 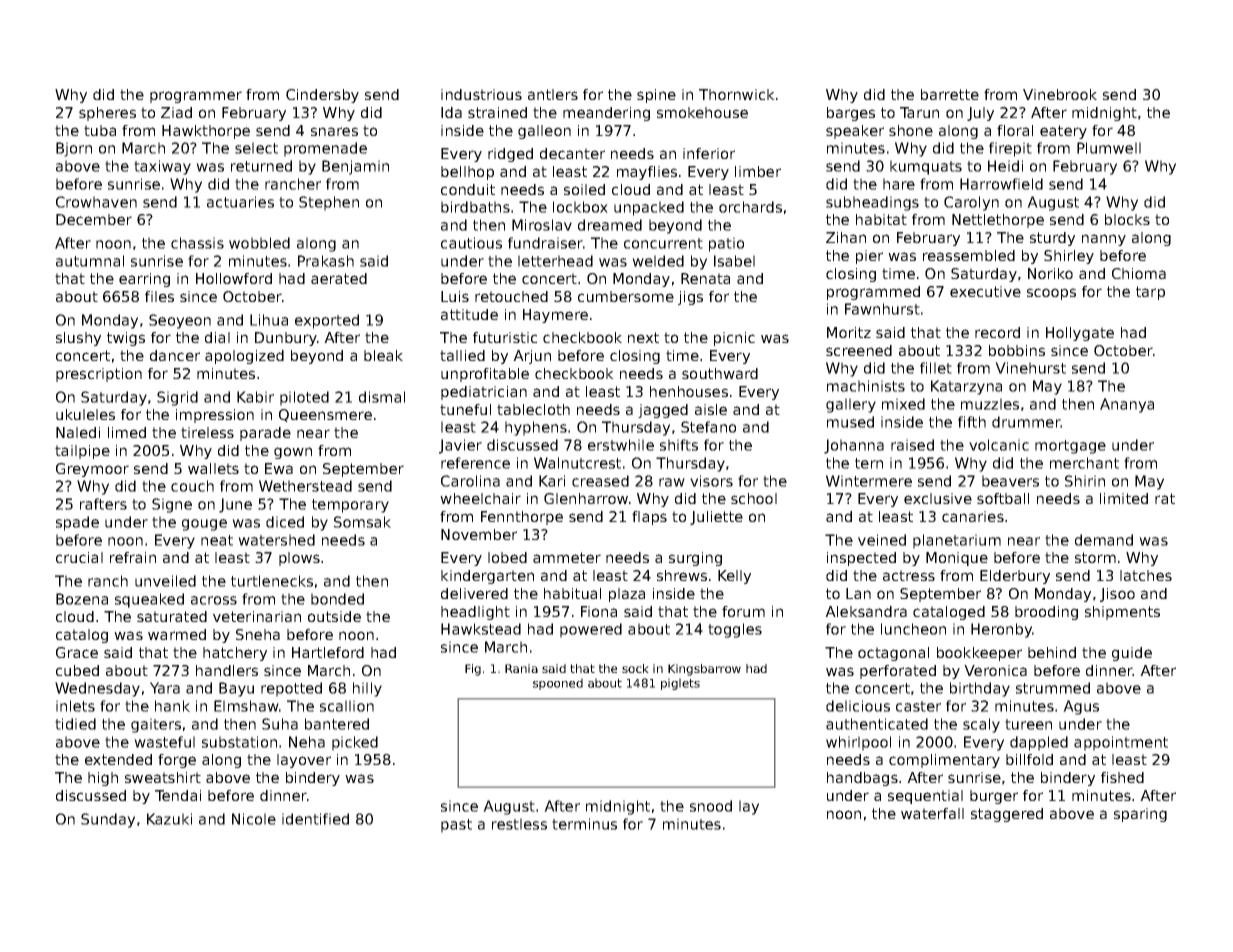 What do you see at coordinates (1060, 94) in the screenshot?
I see `Vinebrook` at bounding box center [1060, 94].
